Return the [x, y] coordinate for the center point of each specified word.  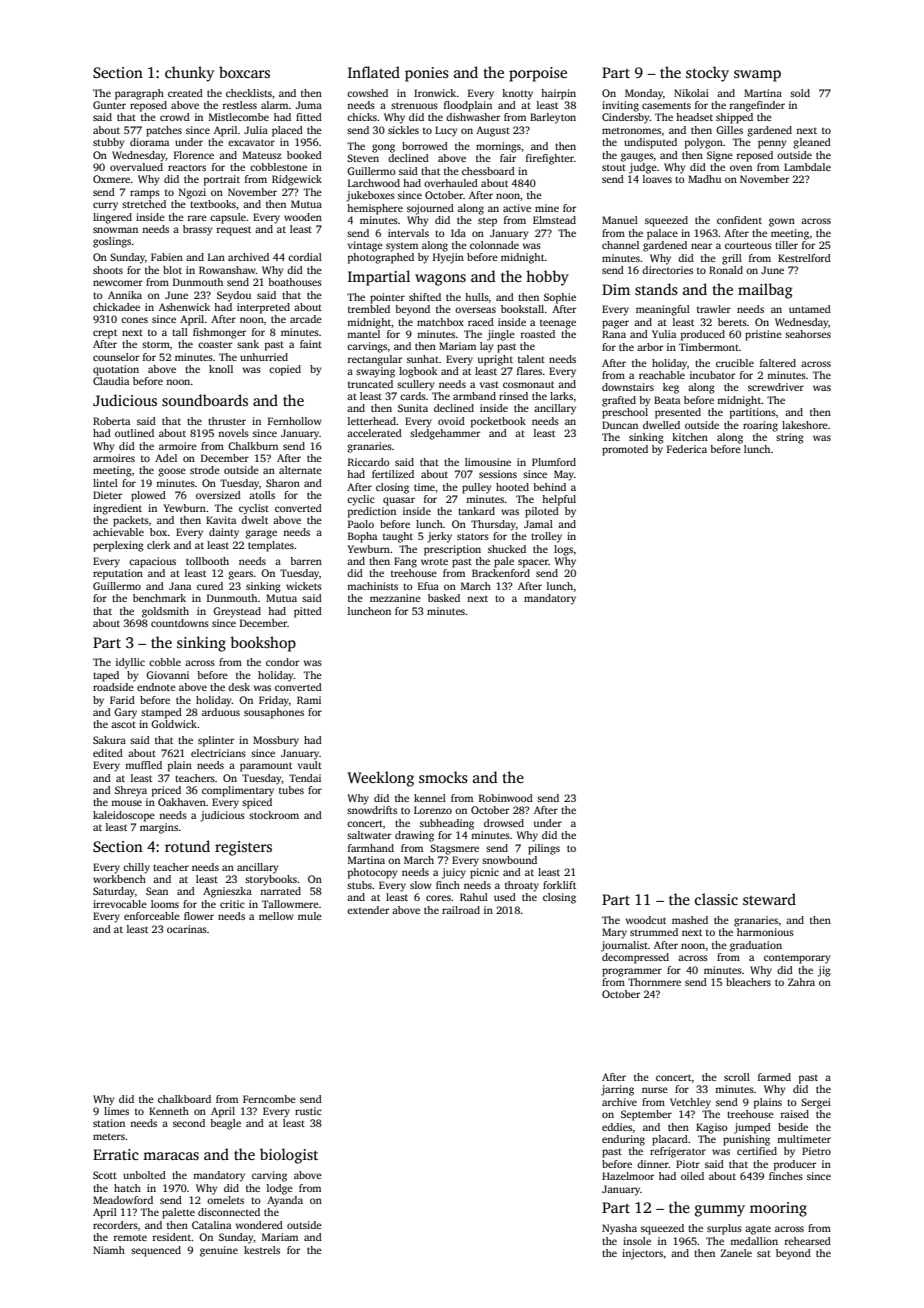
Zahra [801, 982]
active [517, 208]
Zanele [736, 1253]
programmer [632, 972]
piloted [542, 512]
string [790, 438]
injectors [642, 1254]
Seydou [234, 296]
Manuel [620, 220]
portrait [222, 180]
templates [271, 546]
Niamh [109, 1250]
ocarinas [187, 929]
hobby [547, 278]
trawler [714, 309]
